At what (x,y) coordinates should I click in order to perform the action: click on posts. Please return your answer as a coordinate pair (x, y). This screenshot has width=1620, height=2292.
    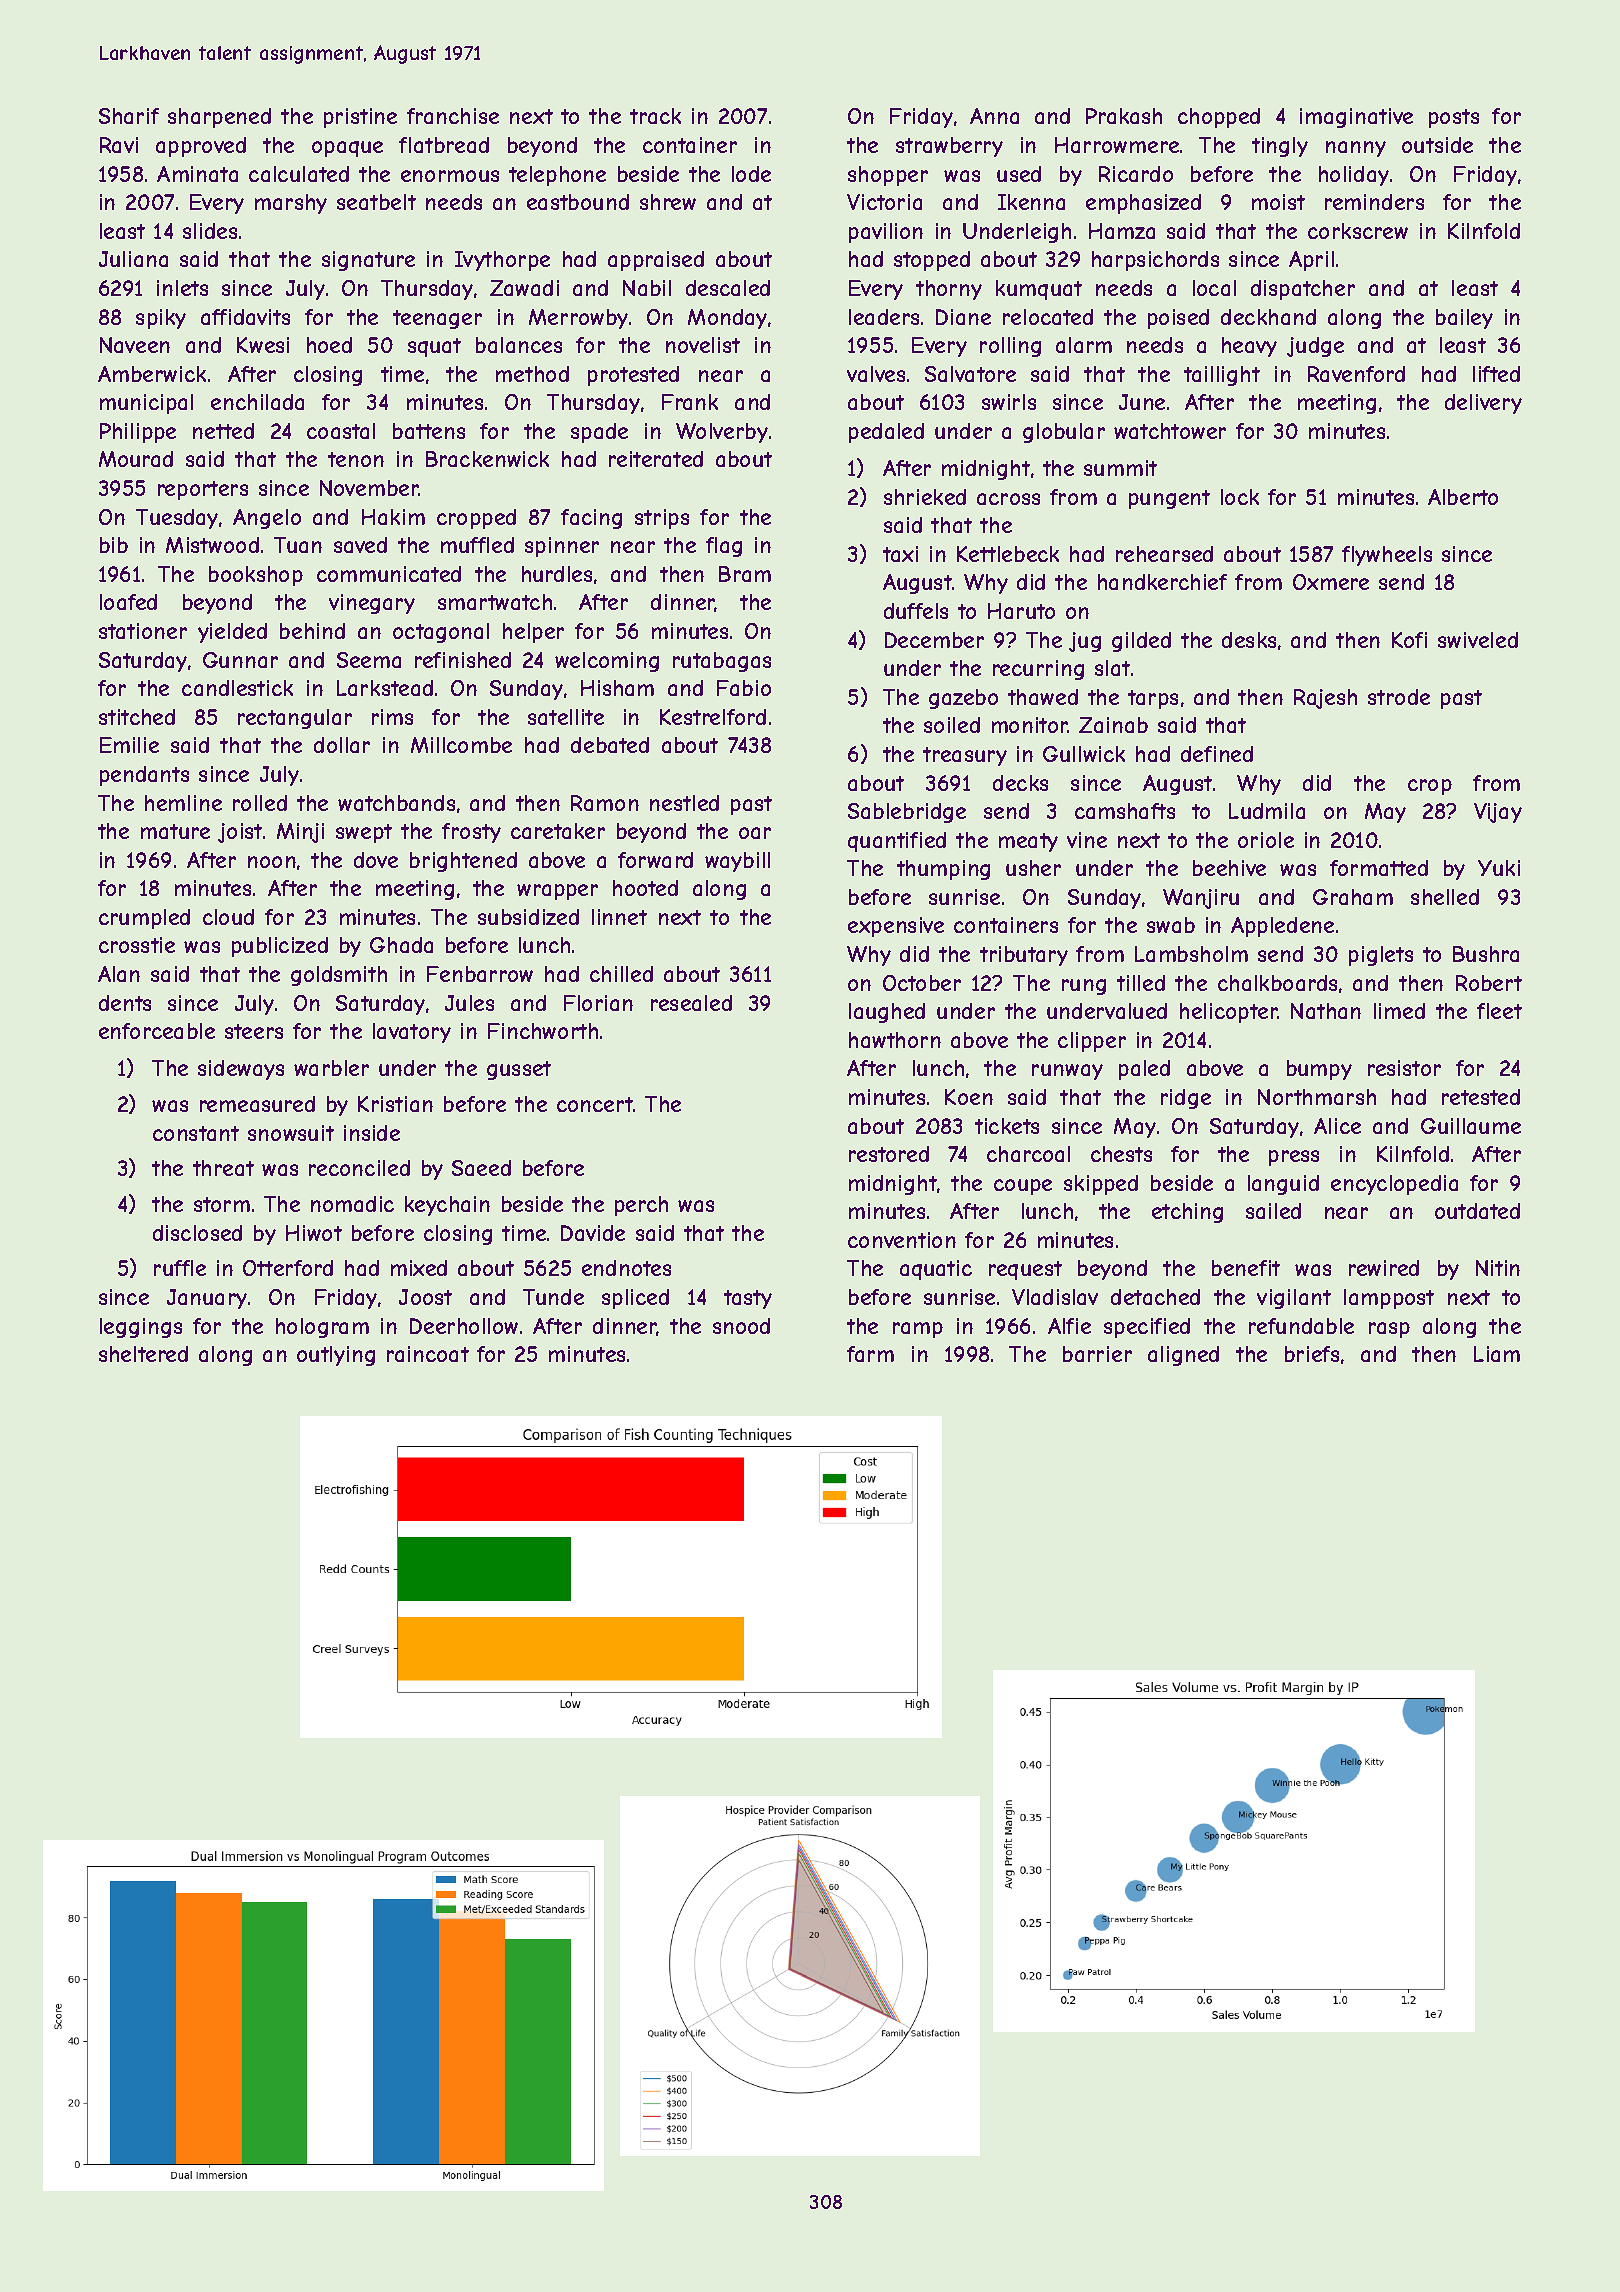
    Looking at the image, I should click on (1454, 118).
